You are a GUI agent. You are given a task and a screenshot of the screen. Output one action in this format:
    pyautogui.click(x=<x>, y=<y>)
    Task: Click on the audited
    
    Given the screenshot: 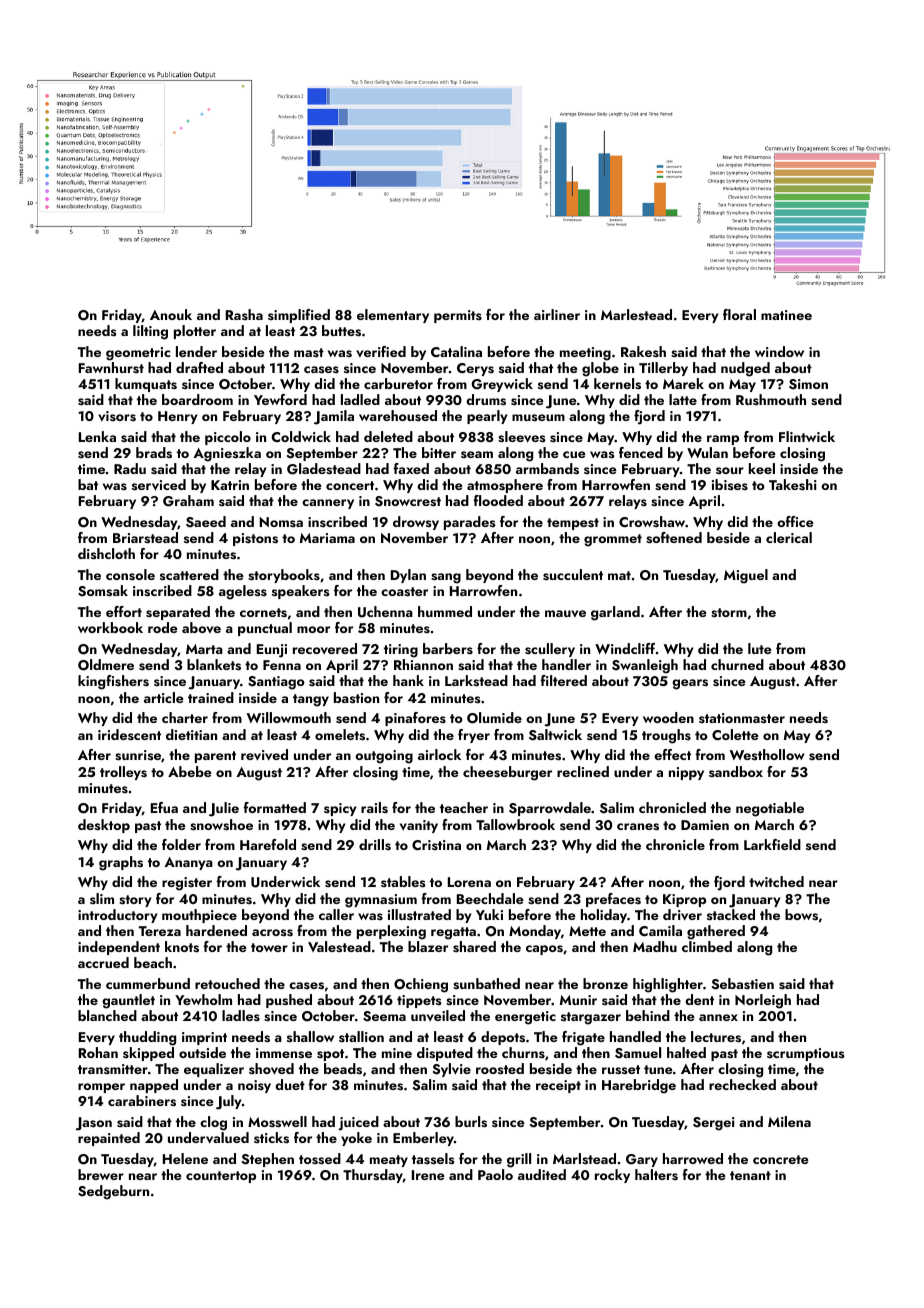 What is the action you would take?
    pyautogui.click(x=542, y=1174)
